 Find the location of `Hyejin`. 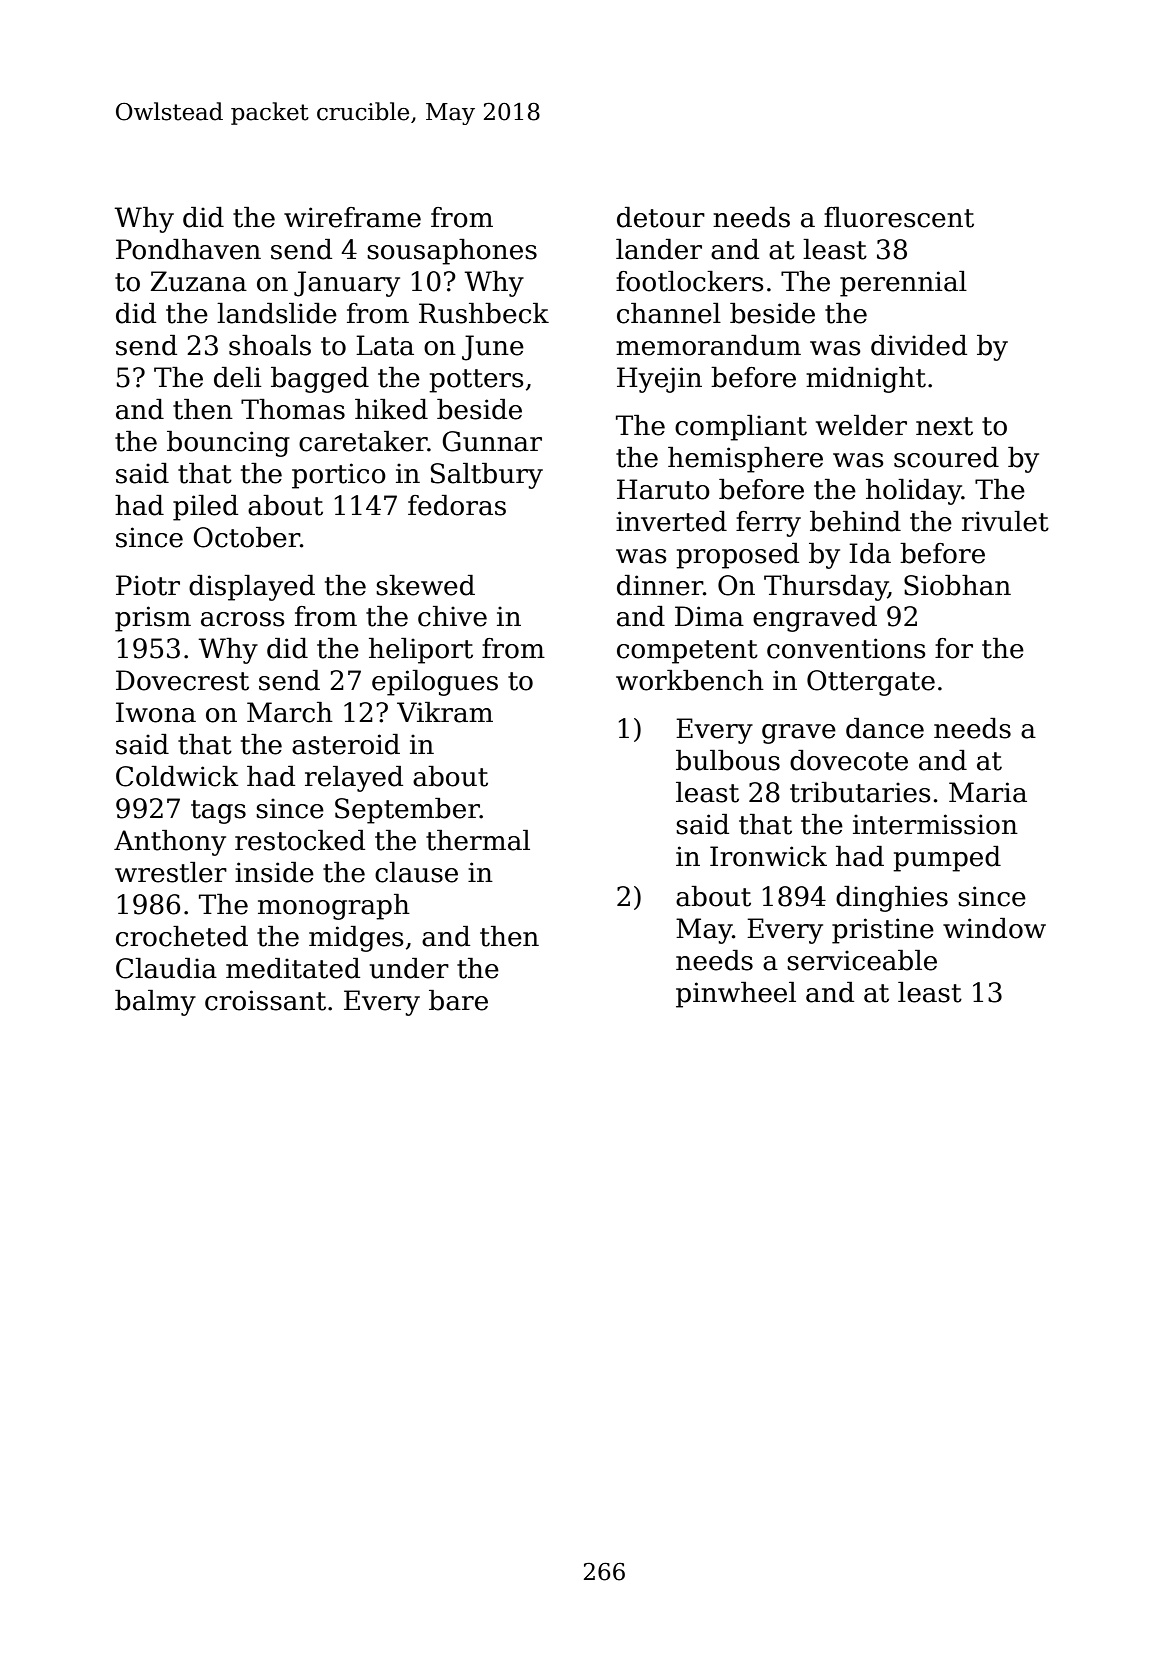

Hyejin is located at coordinates (659, 380).
